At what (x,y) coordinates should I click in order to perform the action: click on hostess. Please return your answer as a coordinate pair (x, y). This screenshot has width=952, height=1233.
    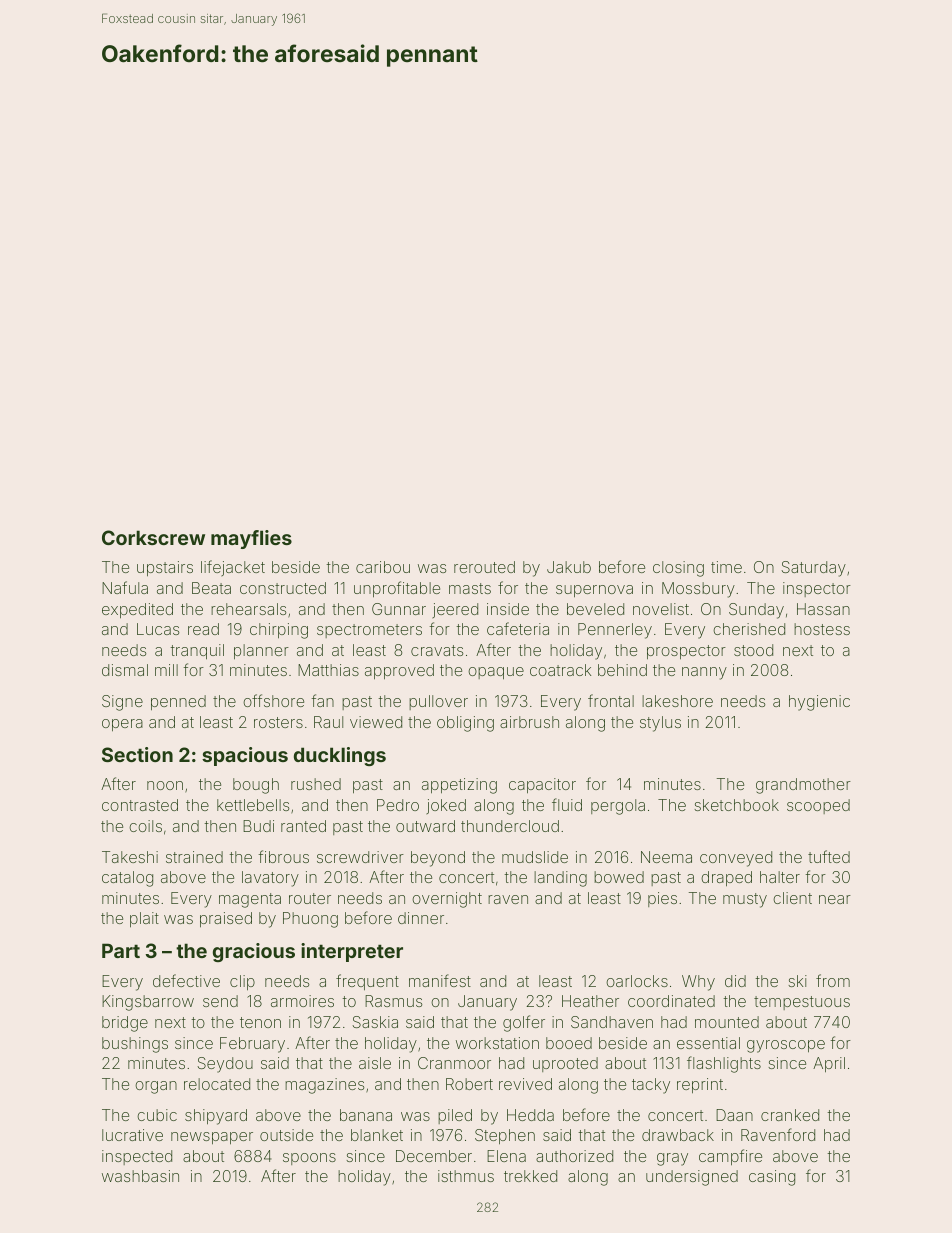
    Looking at the image, I should click on (822, 629).
